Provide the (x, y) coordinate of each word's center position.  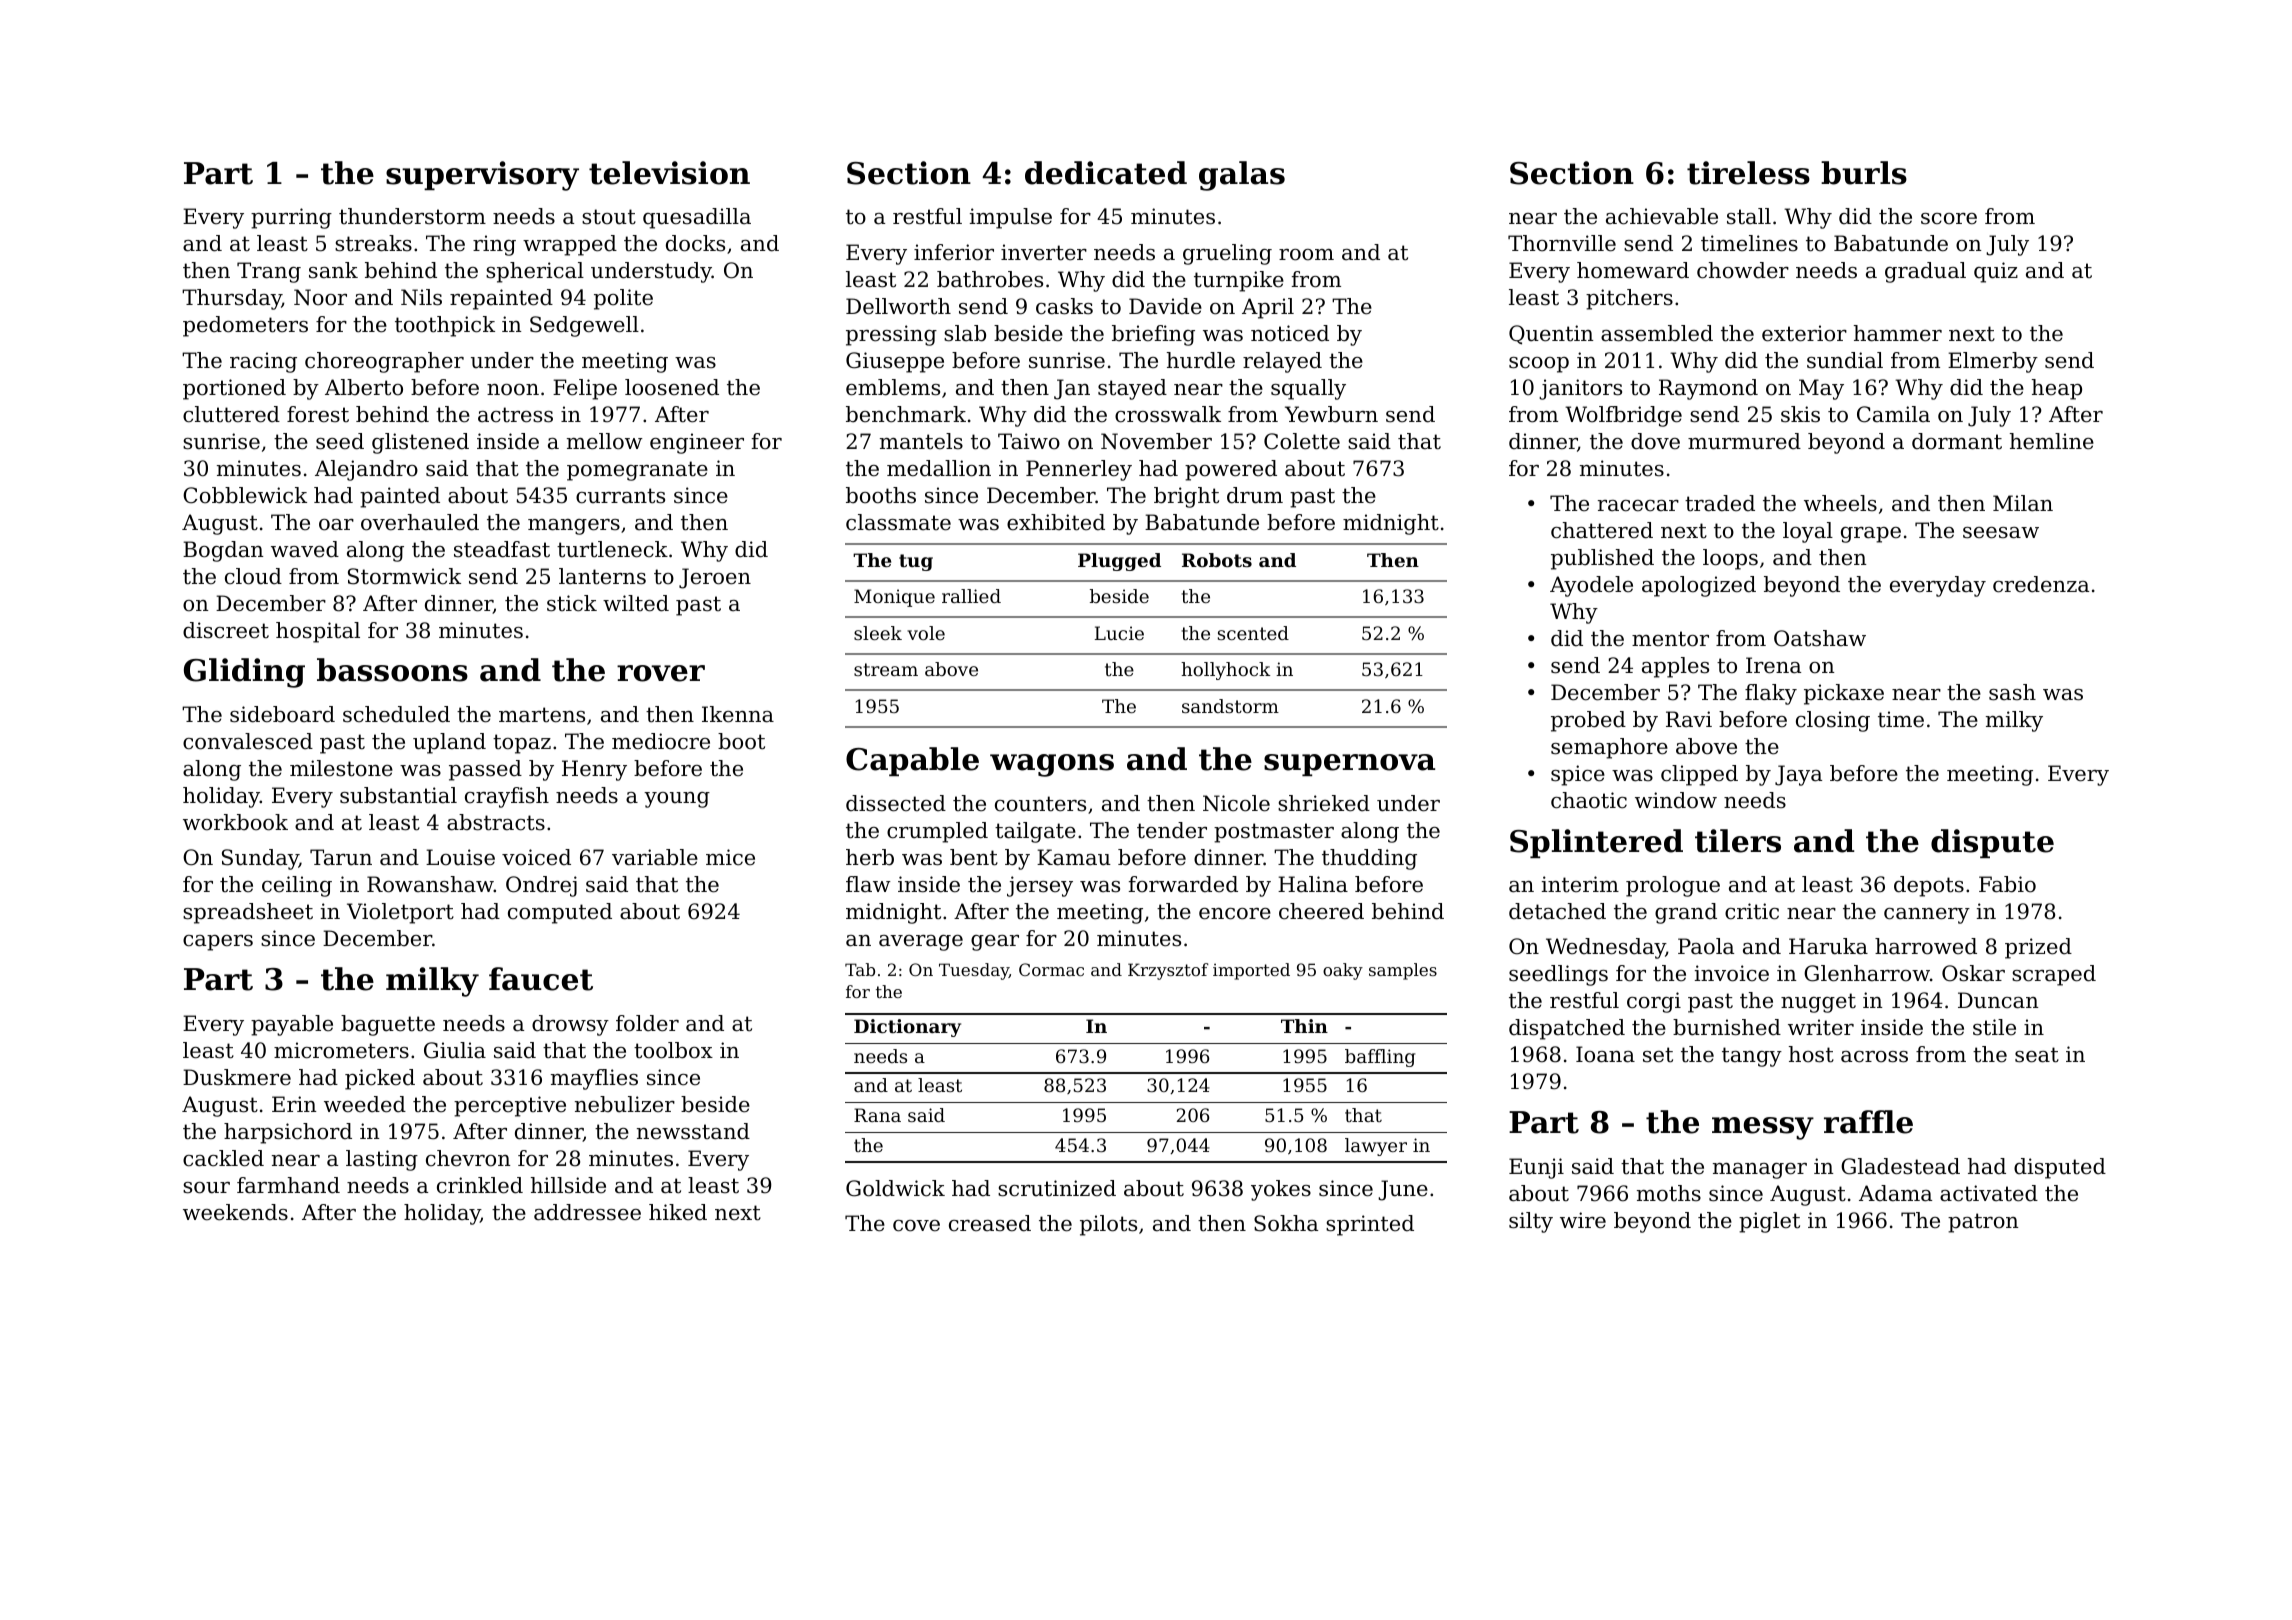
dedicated (1106, 173)
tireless (1748, 173)
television (669, 173)
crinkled (480, 1185)
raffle (1868, 1122)
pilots (1108, 1225)
